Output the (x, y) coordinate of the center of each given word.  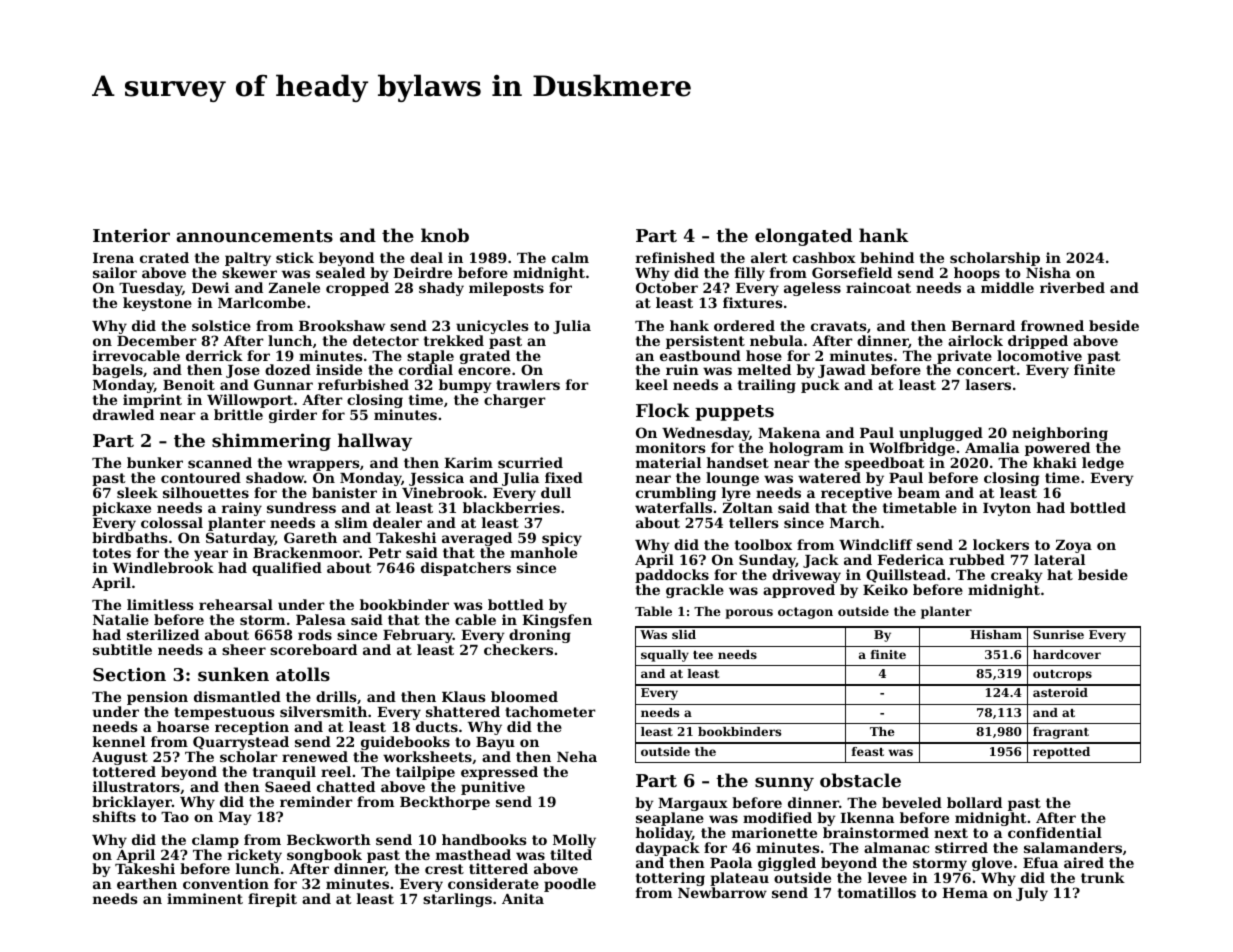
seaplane (670, 819)
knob (445, 235)
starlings (457, 900)
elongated (803, 237)
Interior (131, 235)
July (1032, 894)
